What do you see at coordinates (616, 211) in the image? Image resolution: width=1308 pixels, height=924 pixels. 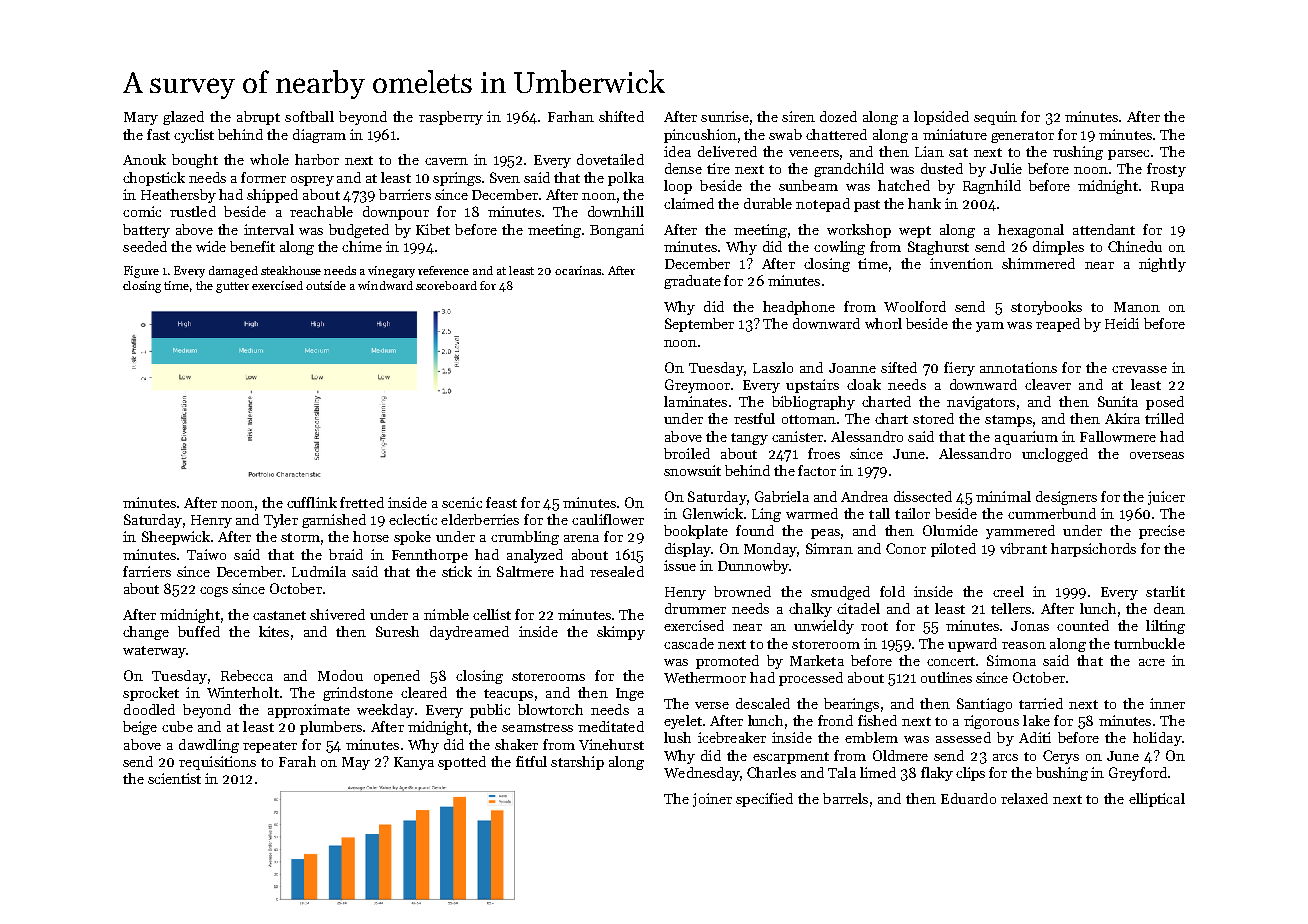 I see `downhill` at bounding box center [616, 211].
